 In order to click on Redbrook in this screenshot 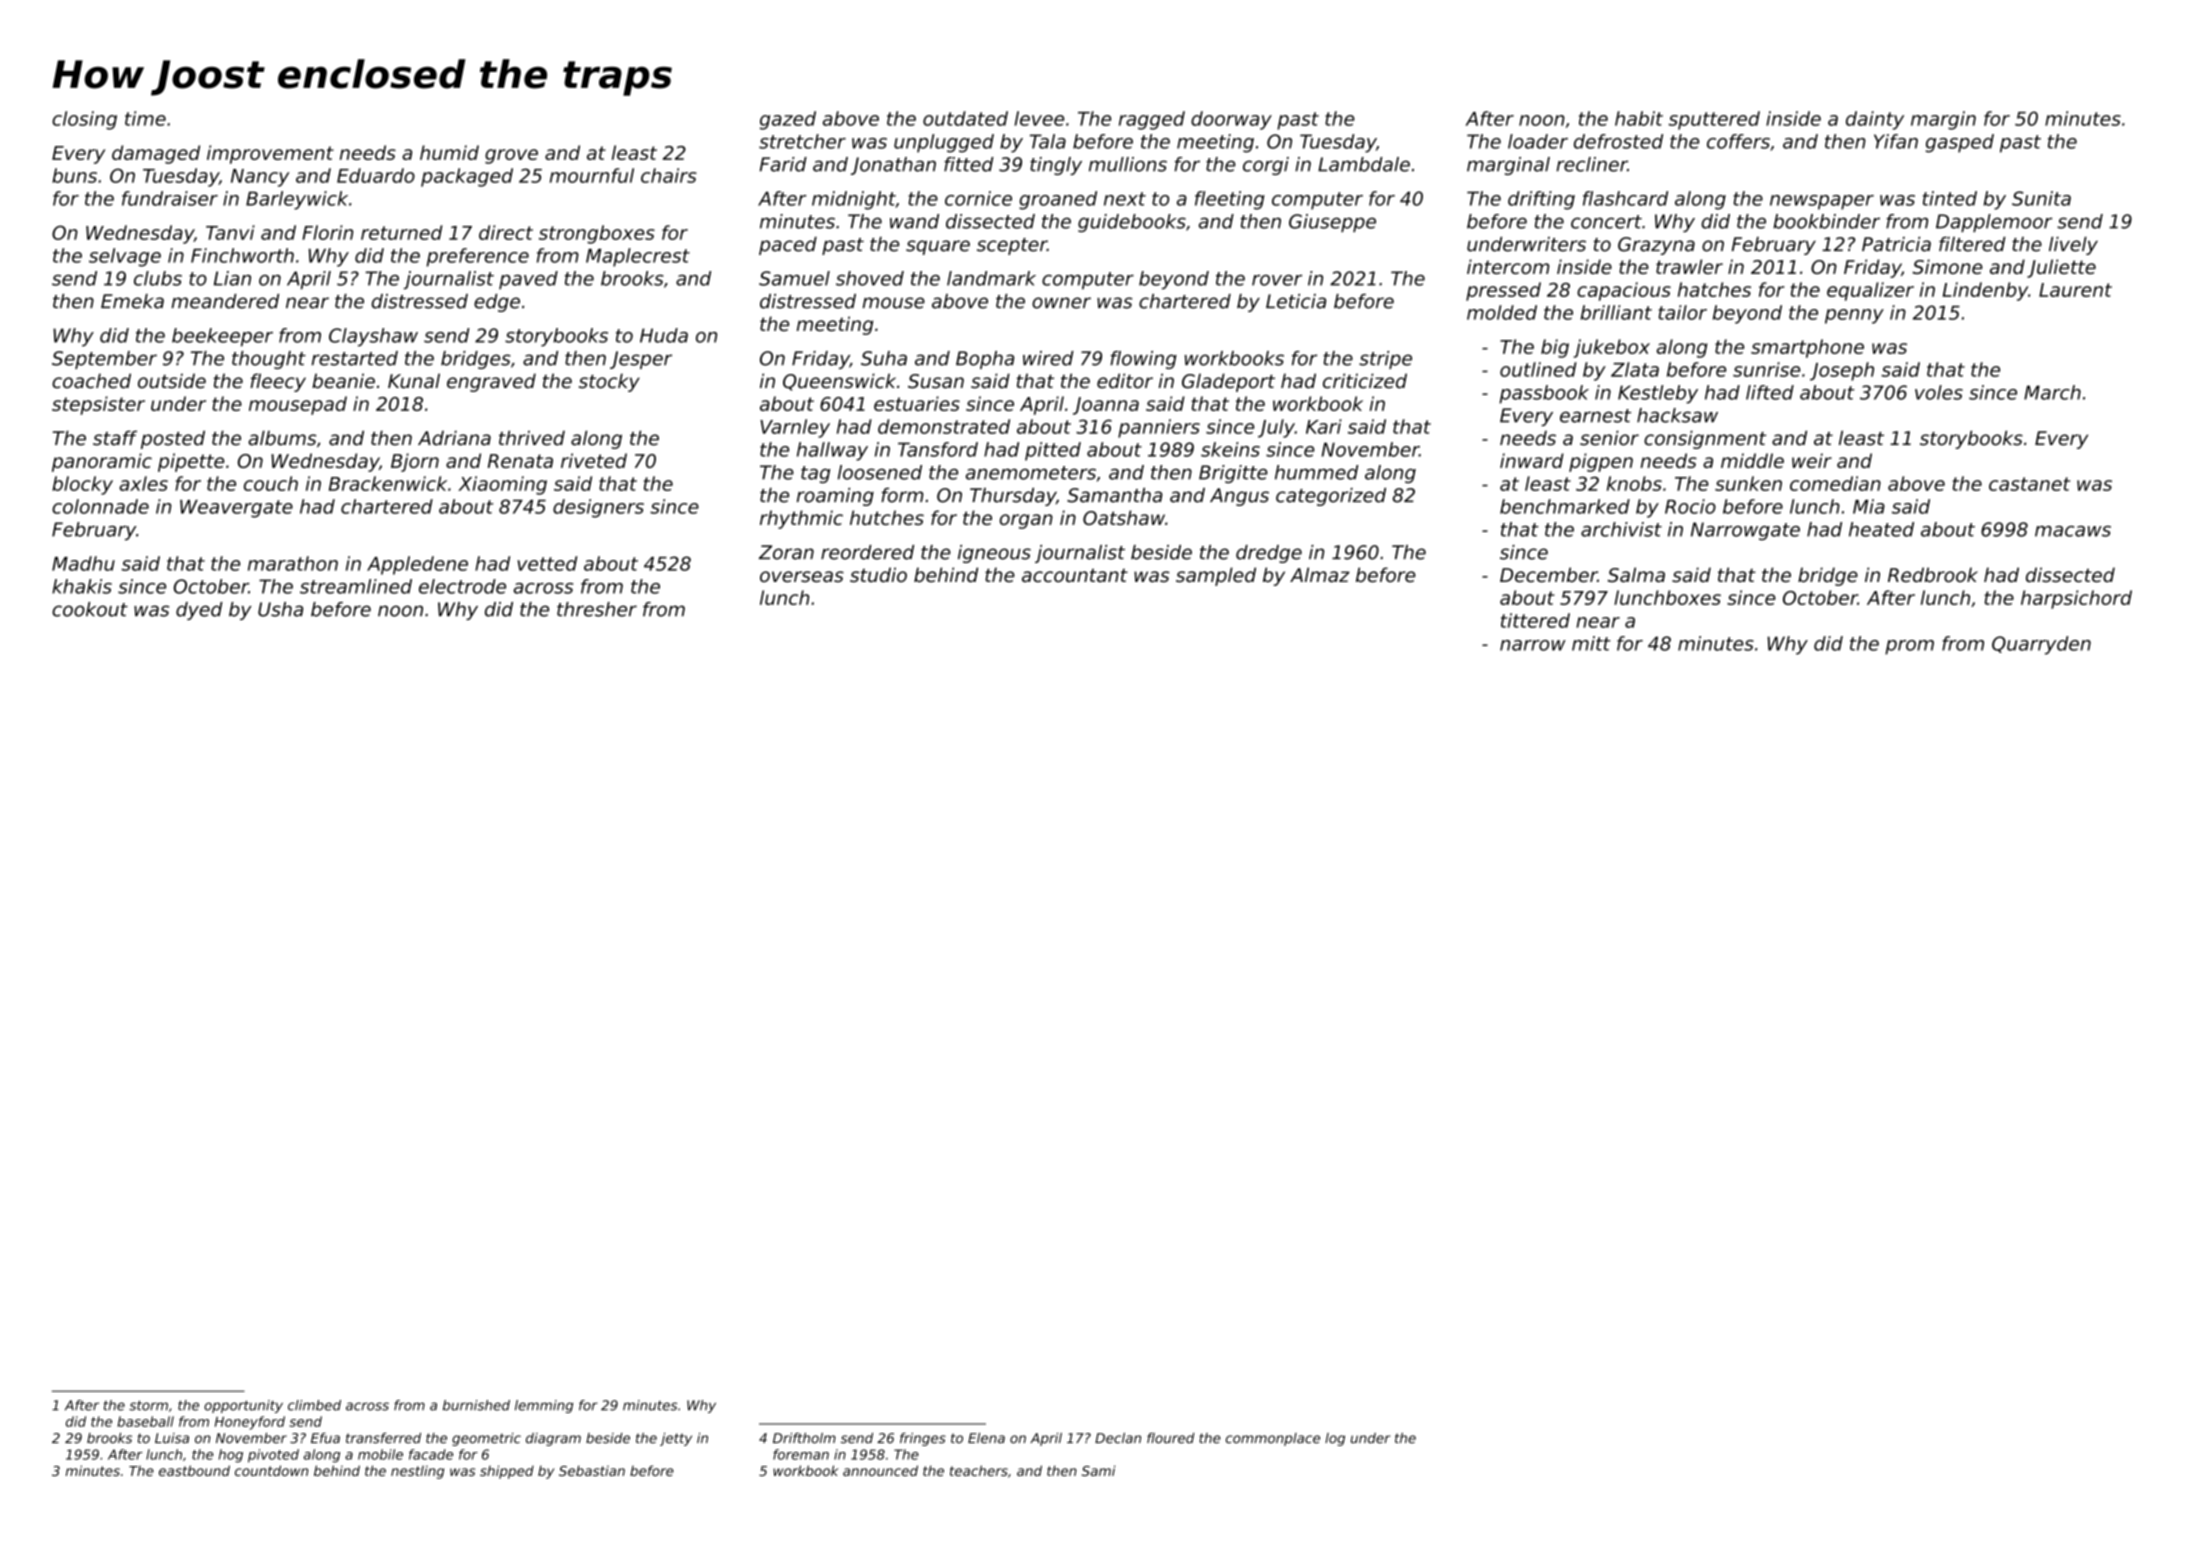, I will do `click(1933, 574)`.
